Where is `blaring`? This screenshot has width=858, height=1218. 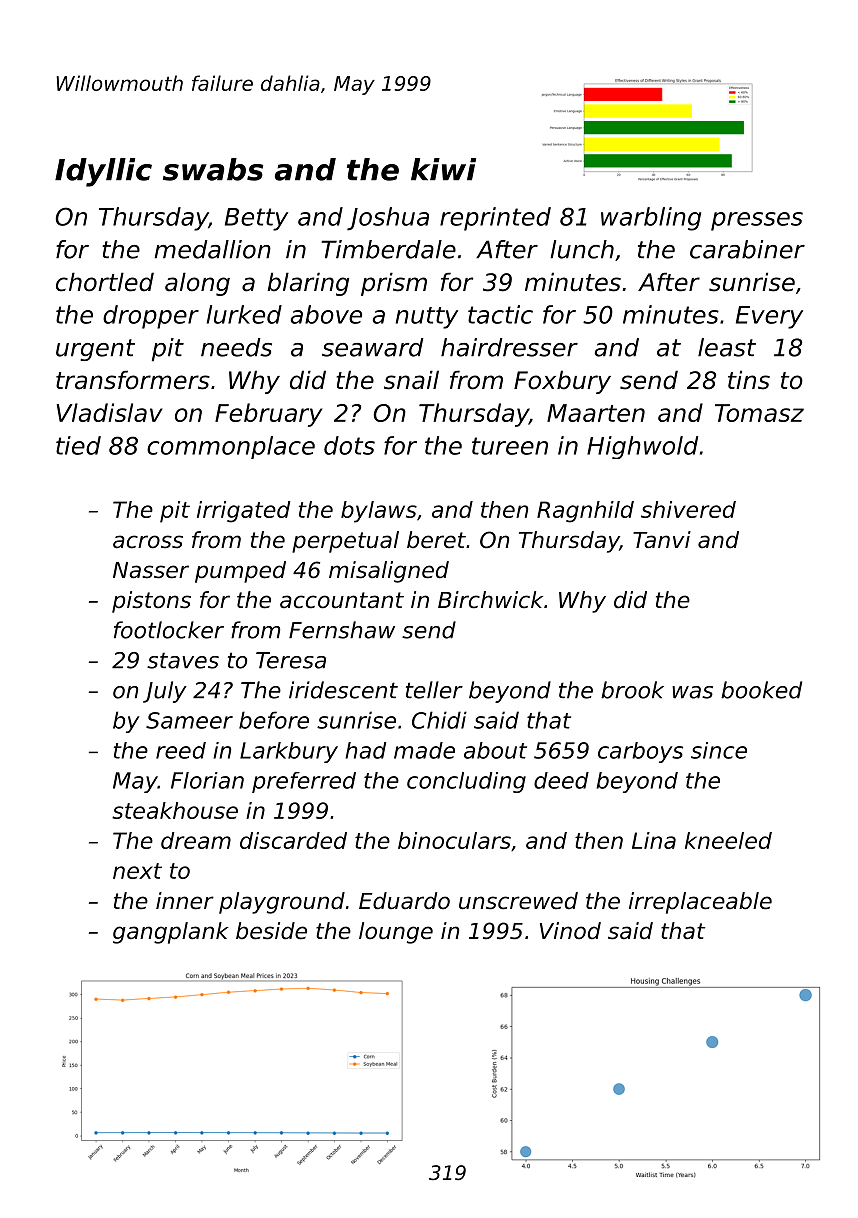
blaring is located at coordinates (308, 284).
